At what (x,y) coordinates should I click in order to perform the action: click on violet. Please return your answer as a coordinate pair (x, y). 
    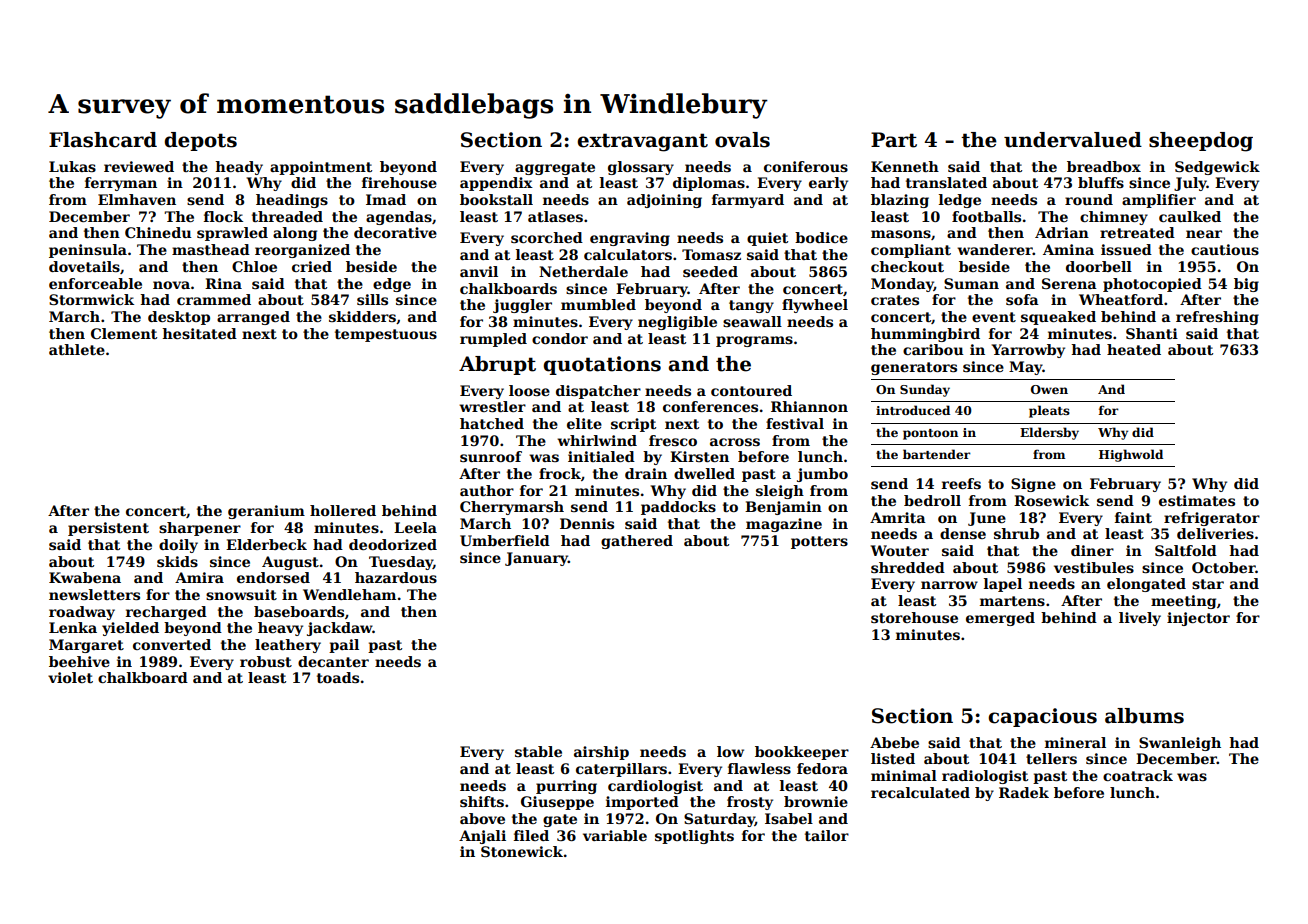
    Looking at the image, I should click on (70, 677).
